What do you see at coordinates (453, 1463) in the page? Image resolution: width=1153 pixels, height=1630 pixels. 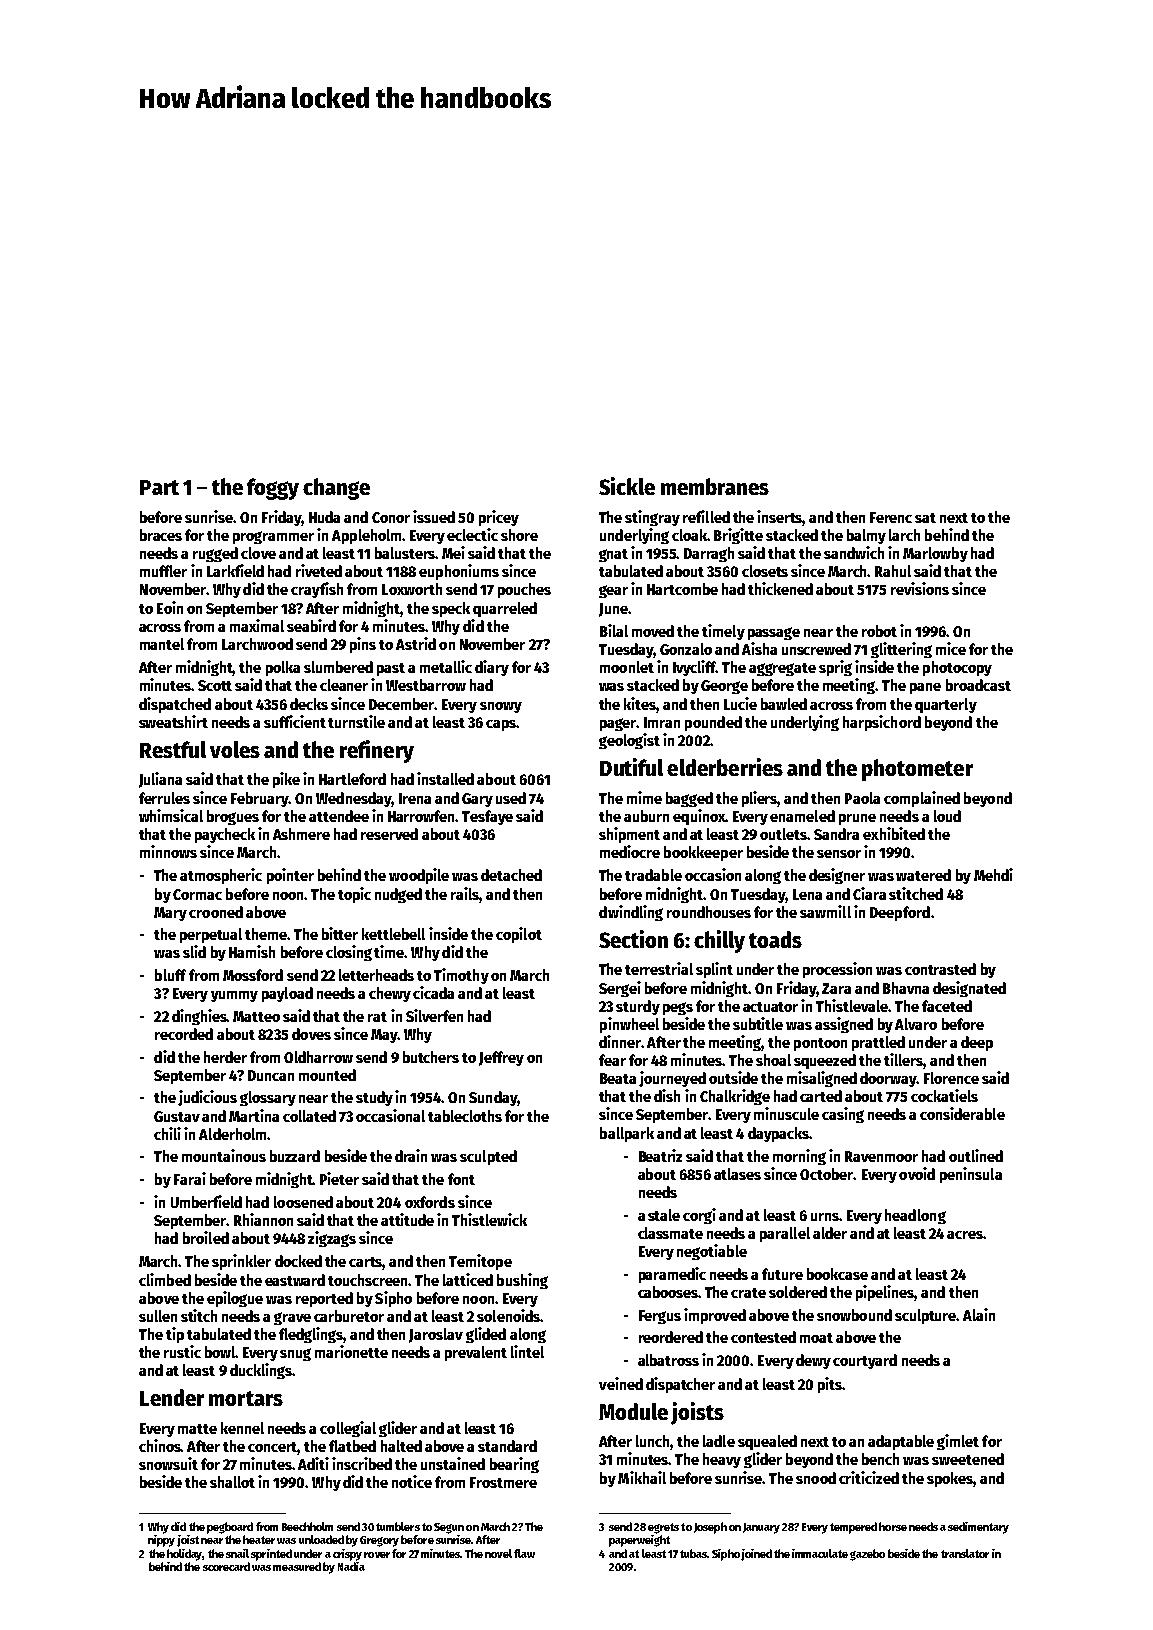 I see `unstained` at bounding box center [453, 1463].
